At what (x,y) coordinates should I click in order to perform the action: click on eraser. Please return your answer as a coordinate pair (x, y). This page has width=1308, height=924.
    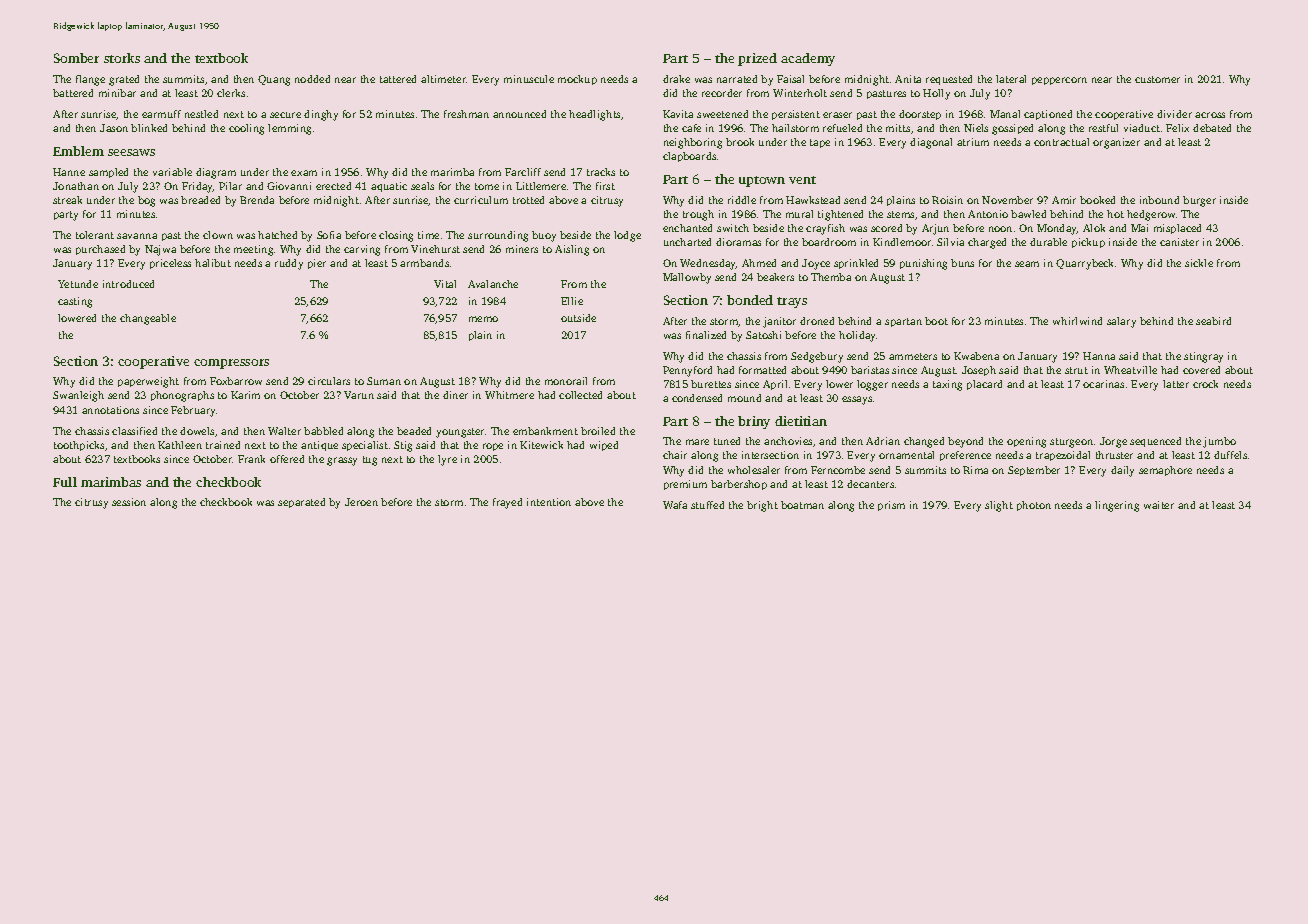
    Looking at the image, I should click on (837, 115).
